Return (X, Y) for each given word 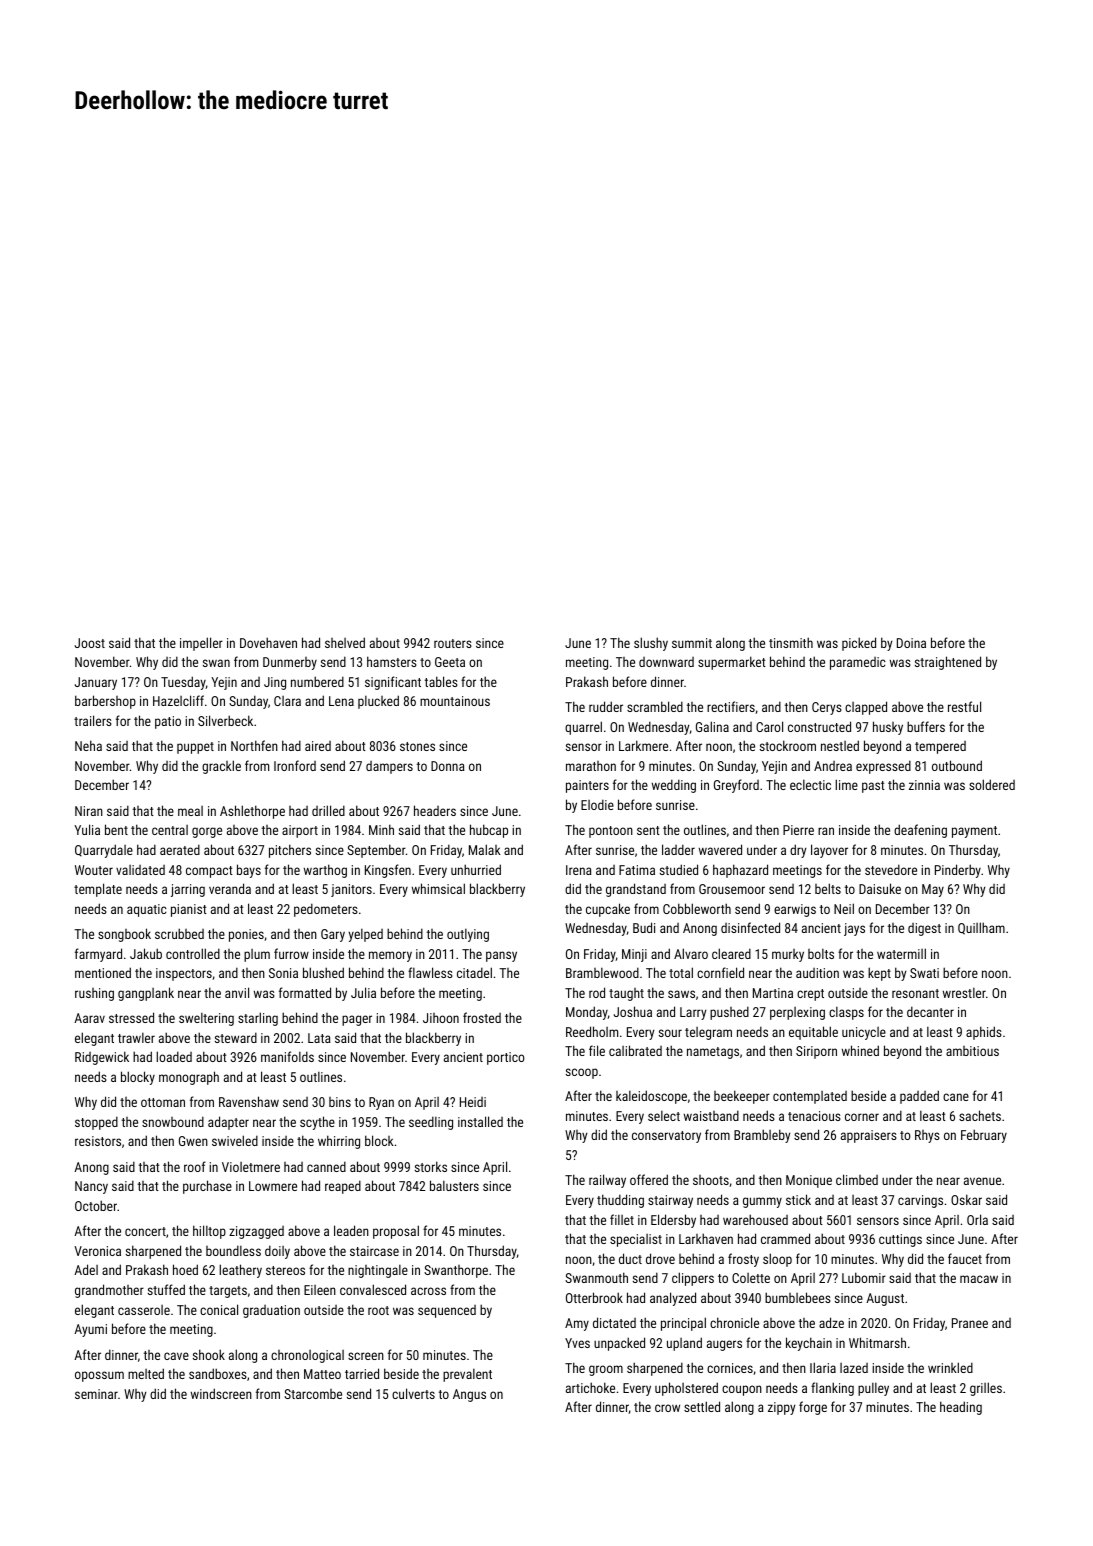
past (873, 787)
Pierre (798, 830)
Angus (469, 1395)
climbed (857, 1179)
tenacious (814, 1116)
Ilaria (823, 1367)
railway (607, 1181)
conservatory (666, 1137)
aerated (180, 849)
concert (145, 1231)
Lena (341, 701)
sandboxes (218, 1373)
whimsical (438, 888)
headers (435, 810)
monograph (189, 1078)
